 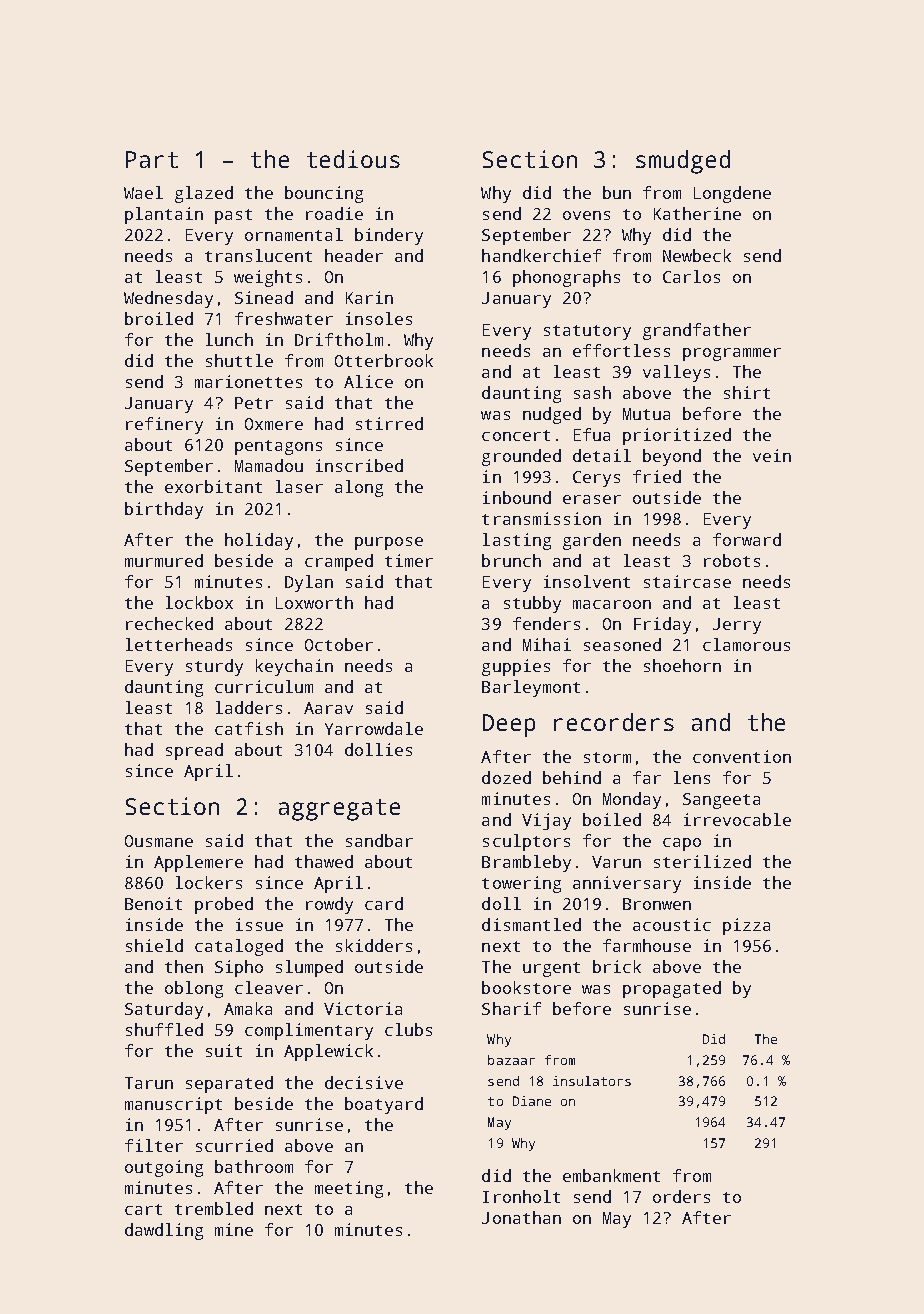 What do you see at coordinates (274, 424) in the screenshot?
I see `Oxmere` at bounding box center [274, 424].
